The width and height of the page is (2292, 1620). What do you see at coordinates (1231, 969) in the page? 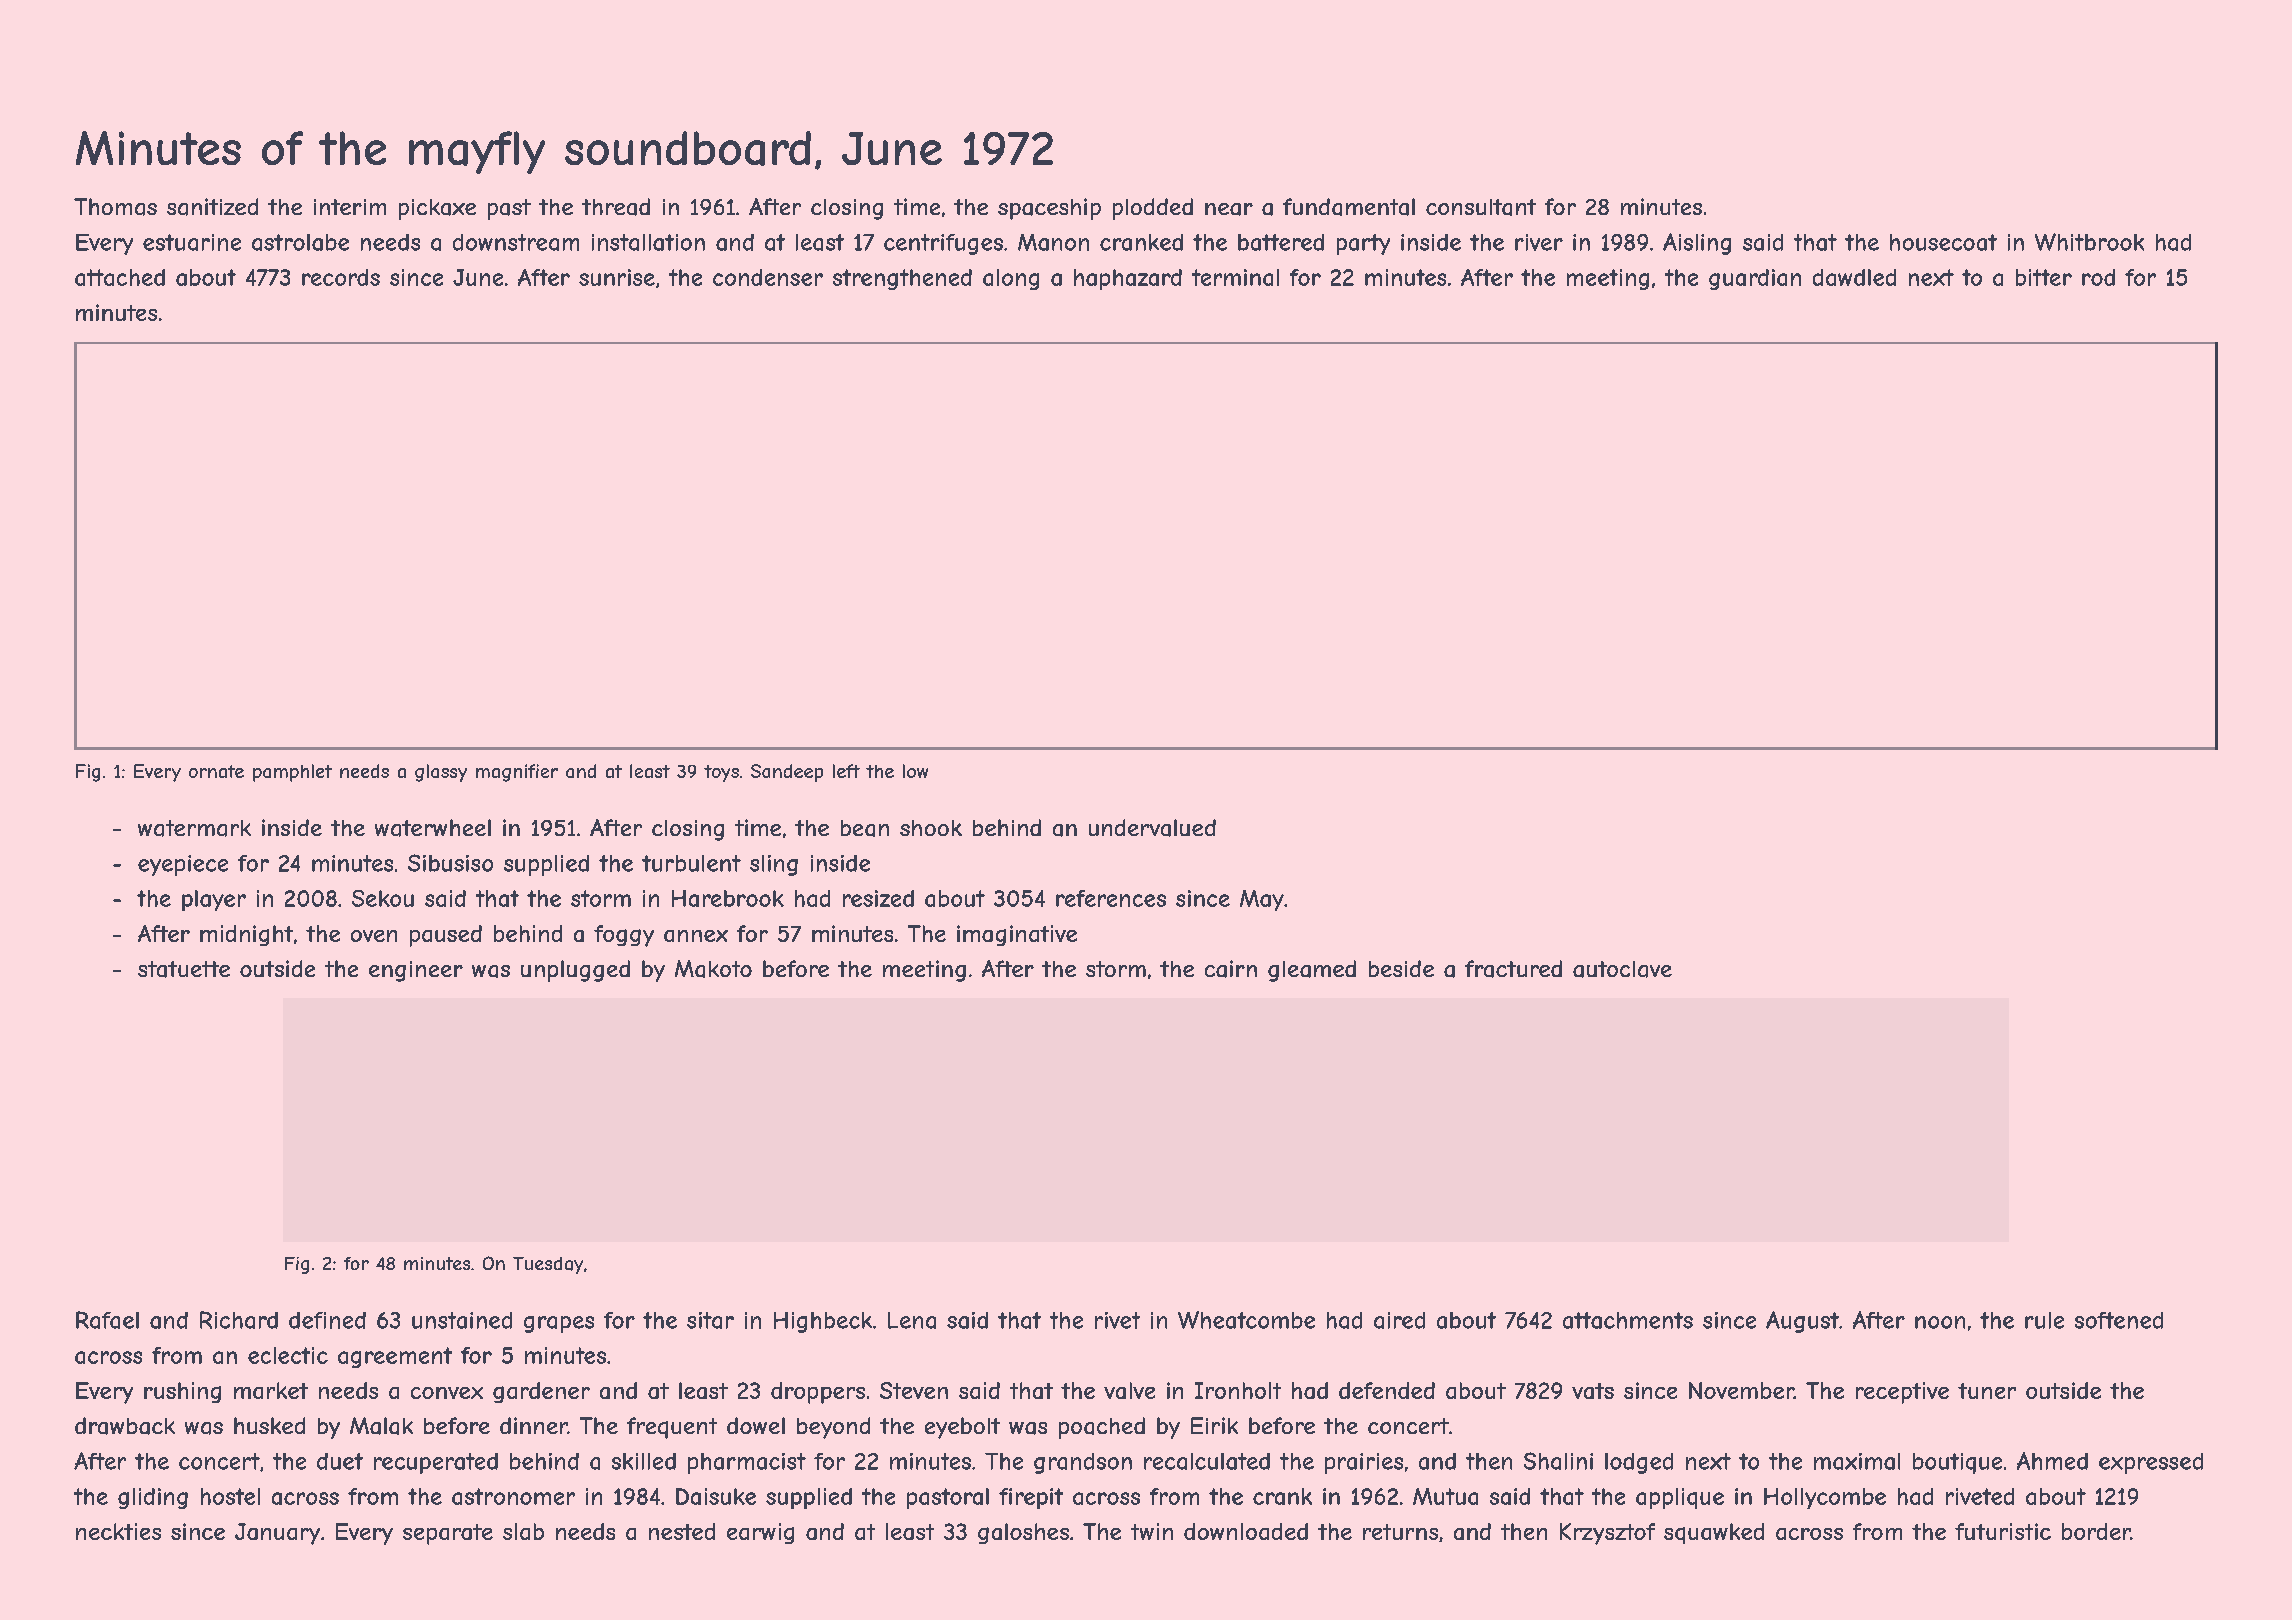
I see `cairn` at bounding box center [1231, 969].
